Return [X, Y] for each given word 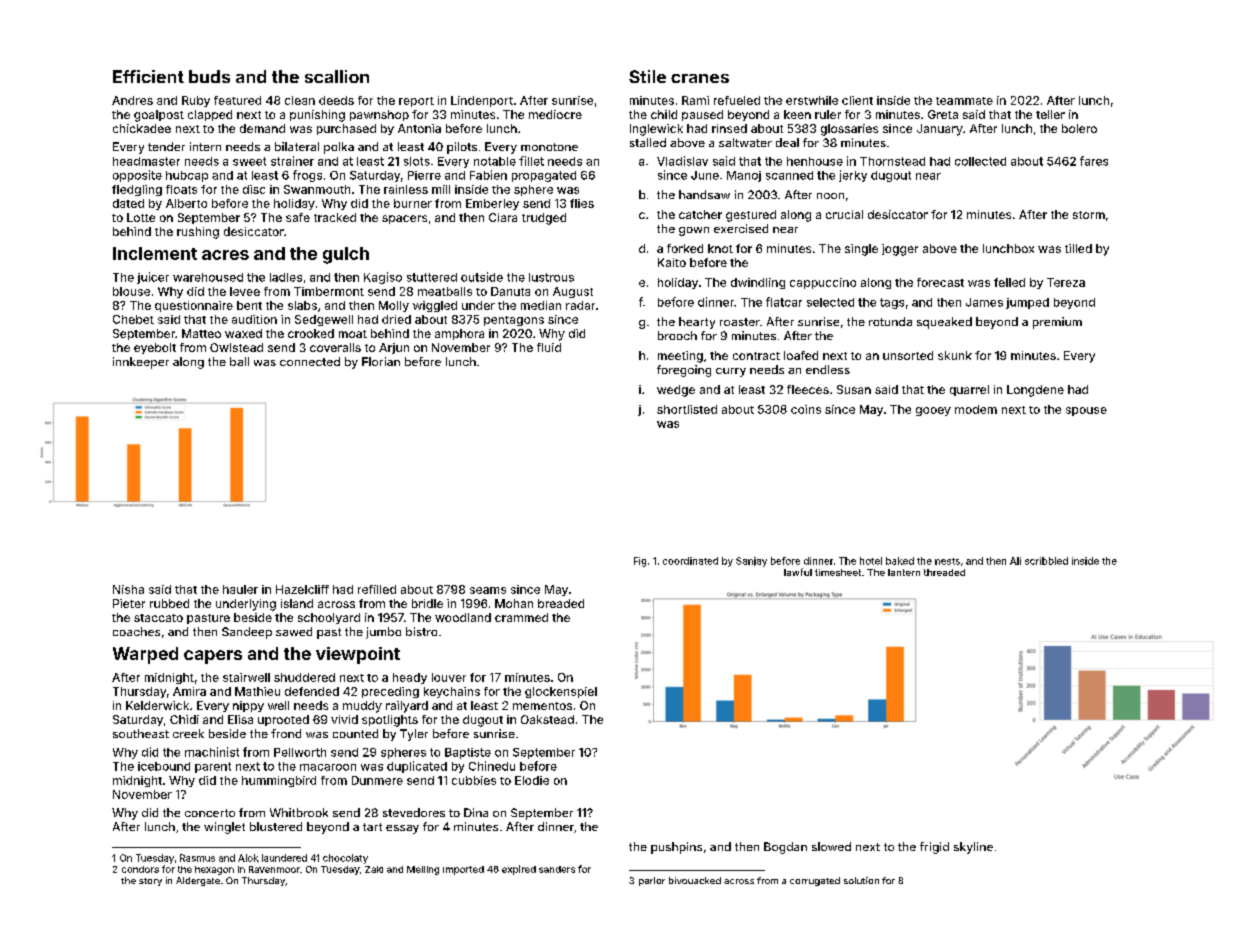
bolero [1079, 128]
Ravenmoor [274, 869]
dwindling [758, 283]
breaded [561, 603]
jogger [900, 250]
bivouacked [695, 880]
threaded [944, 572]
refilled [377, 589]
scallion [337, 76]
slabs [302, 305]
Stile [647, 76]
